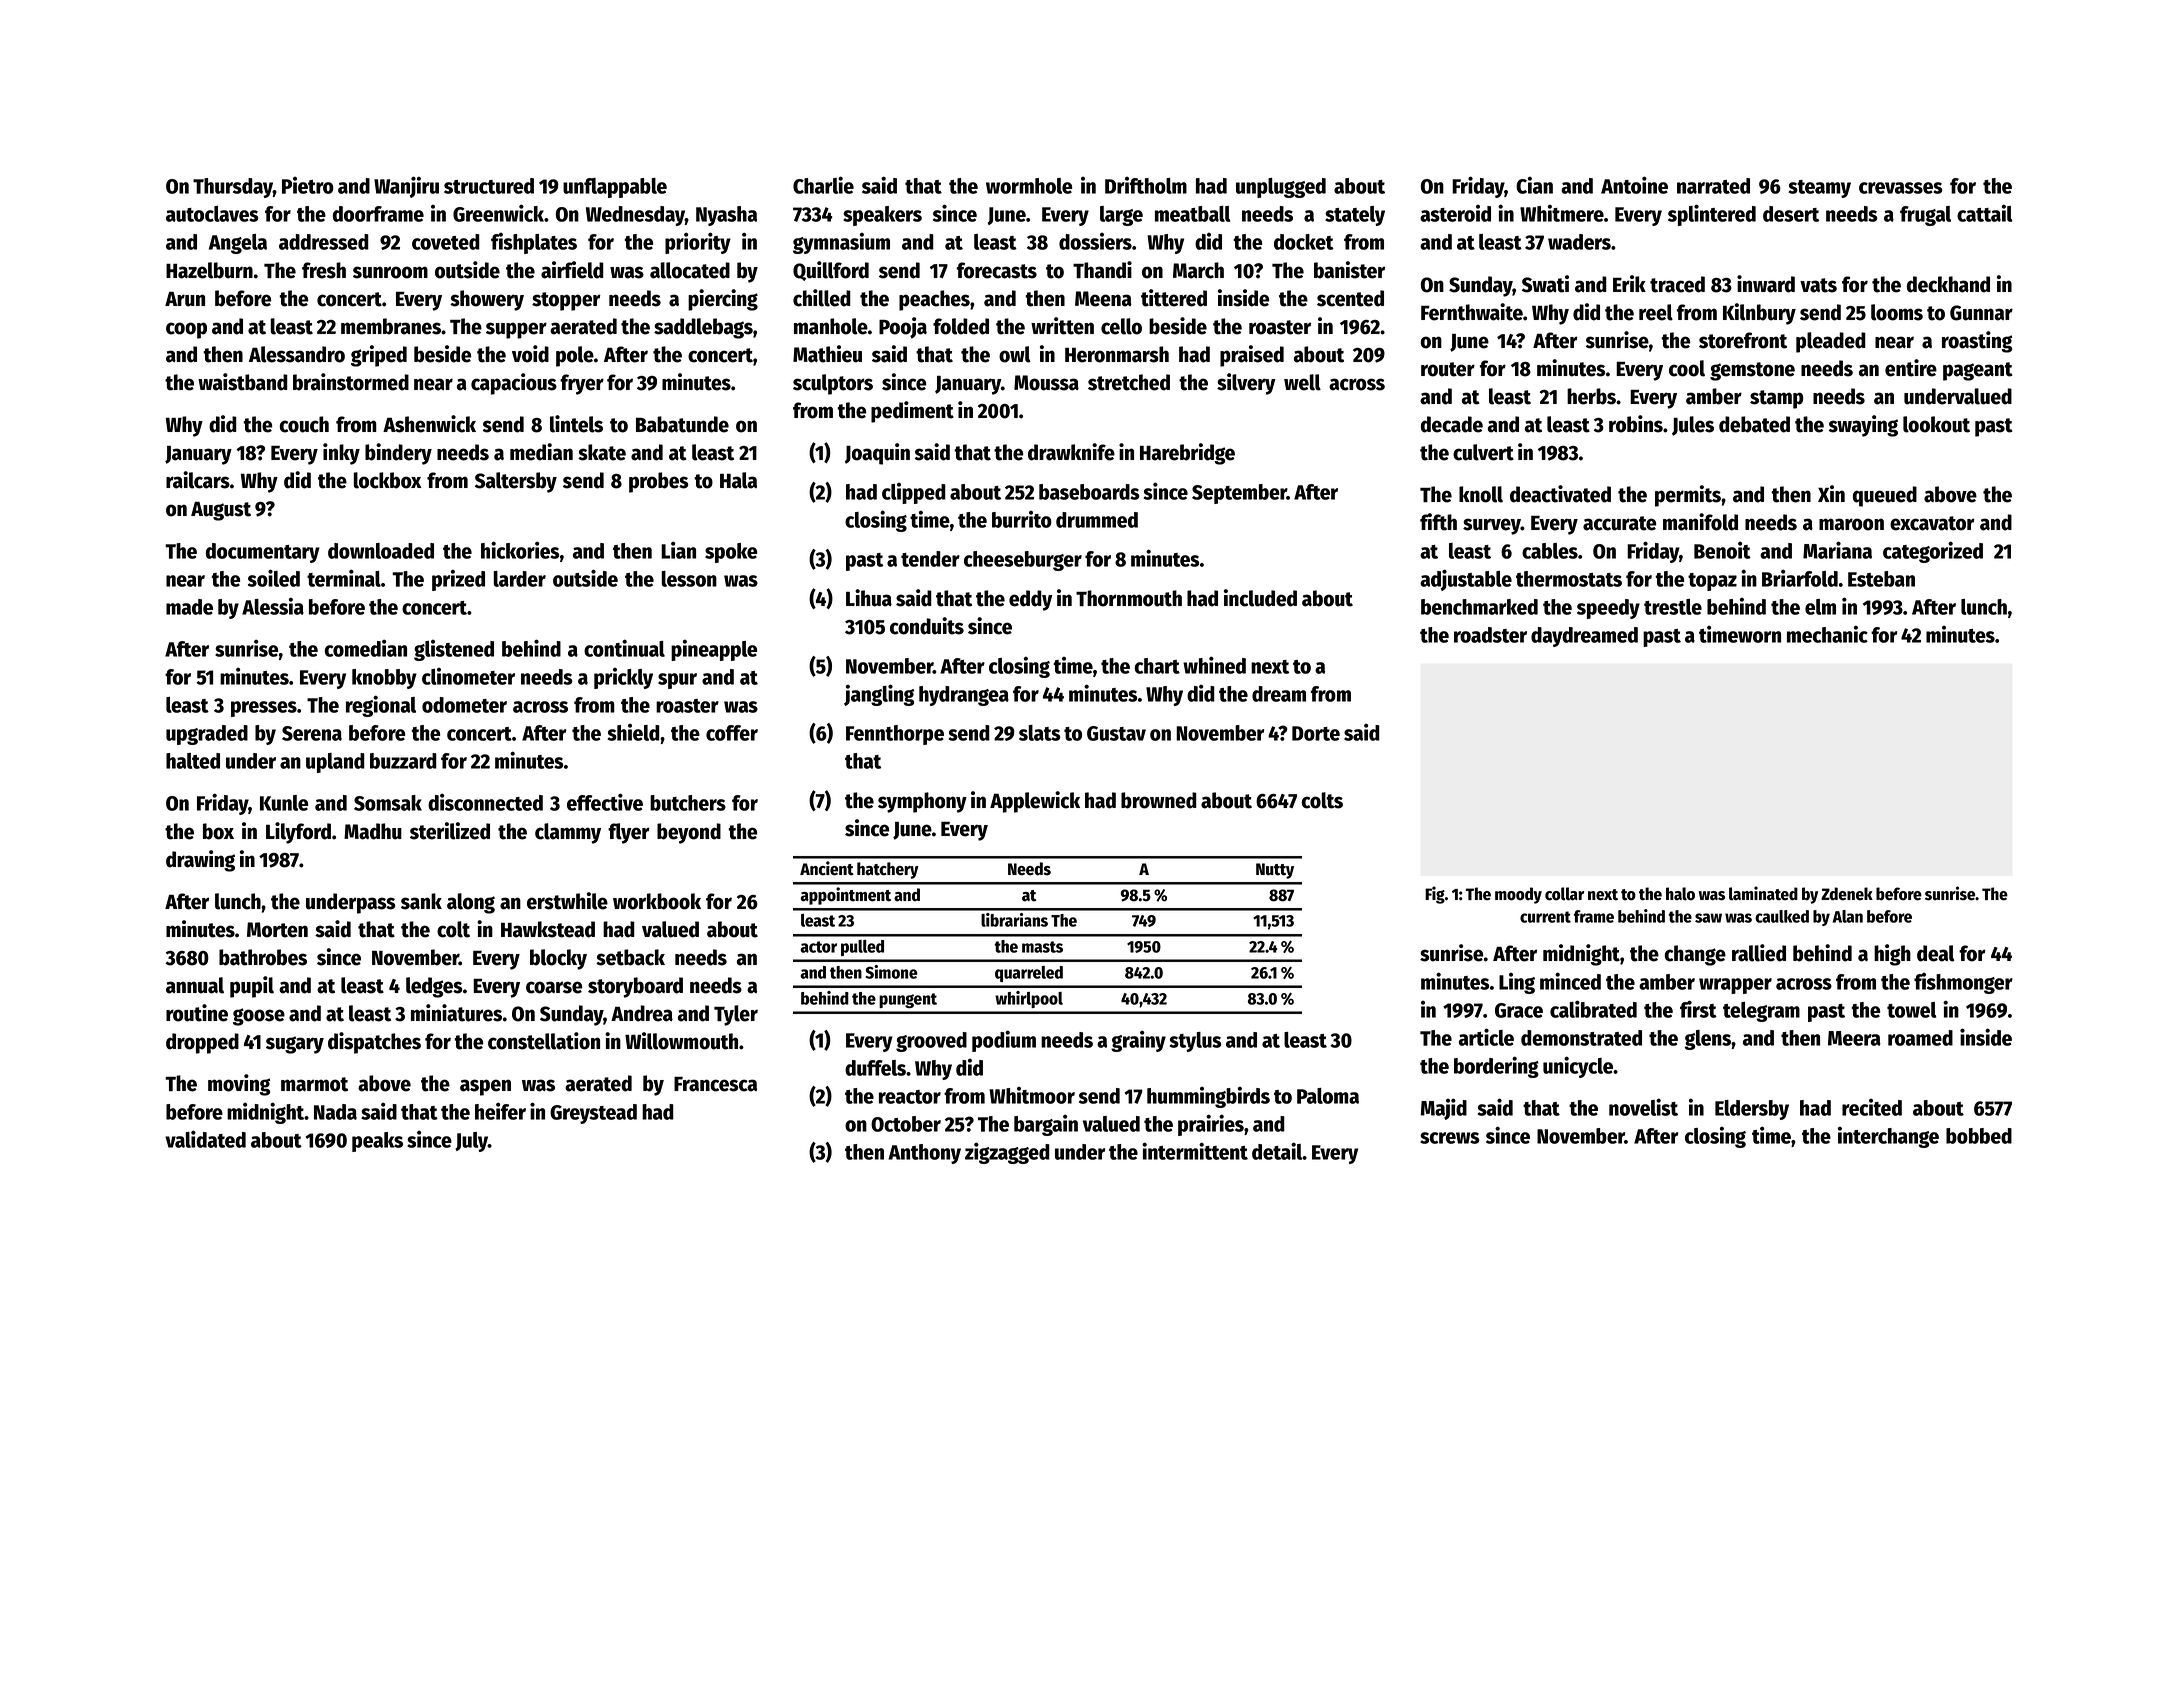 This screenshot has width=2178, height=1683. I want to click on duffels, so click(875, 1068).
